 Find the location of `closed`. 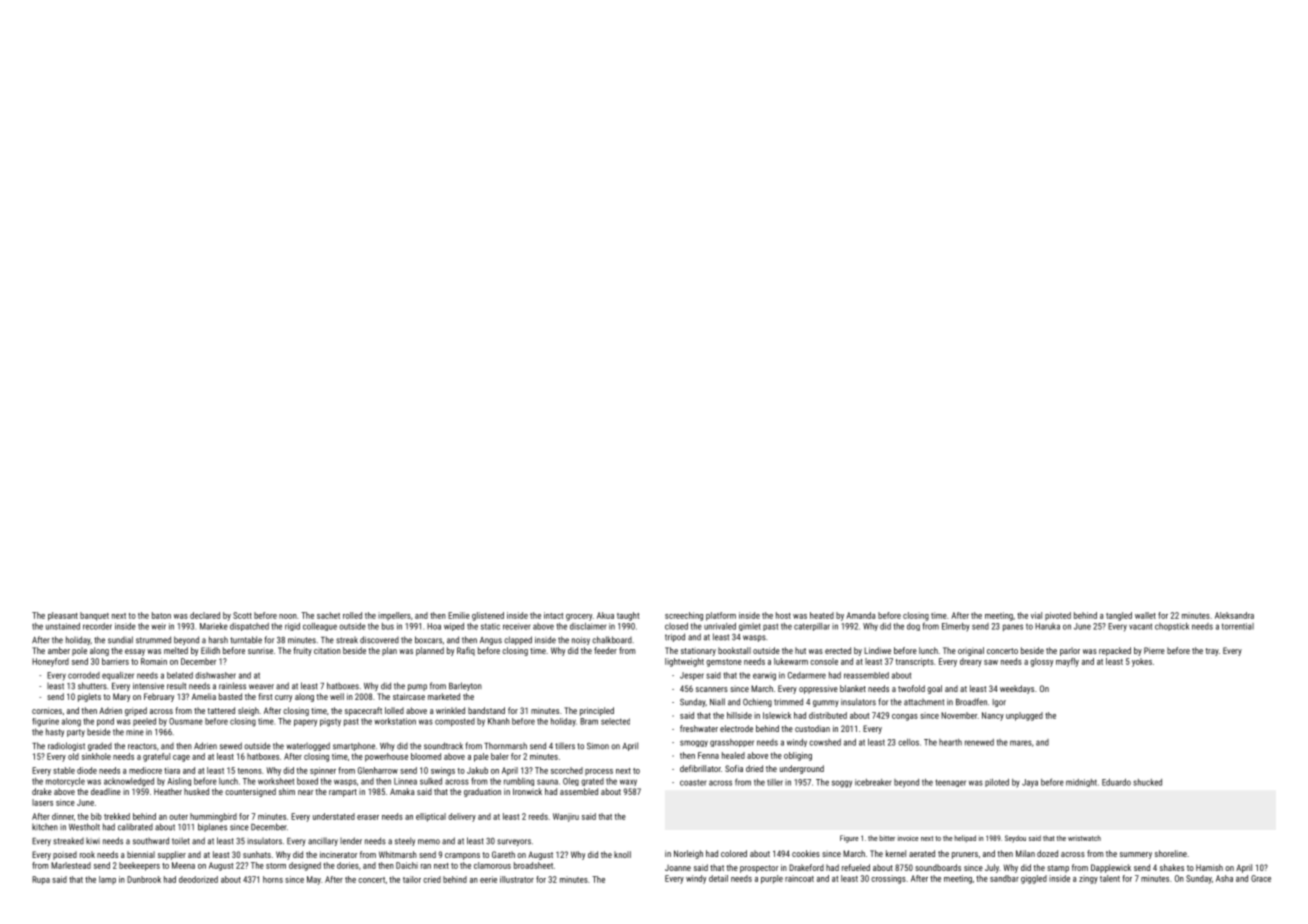

closed is located at coordinates (676, 626).
